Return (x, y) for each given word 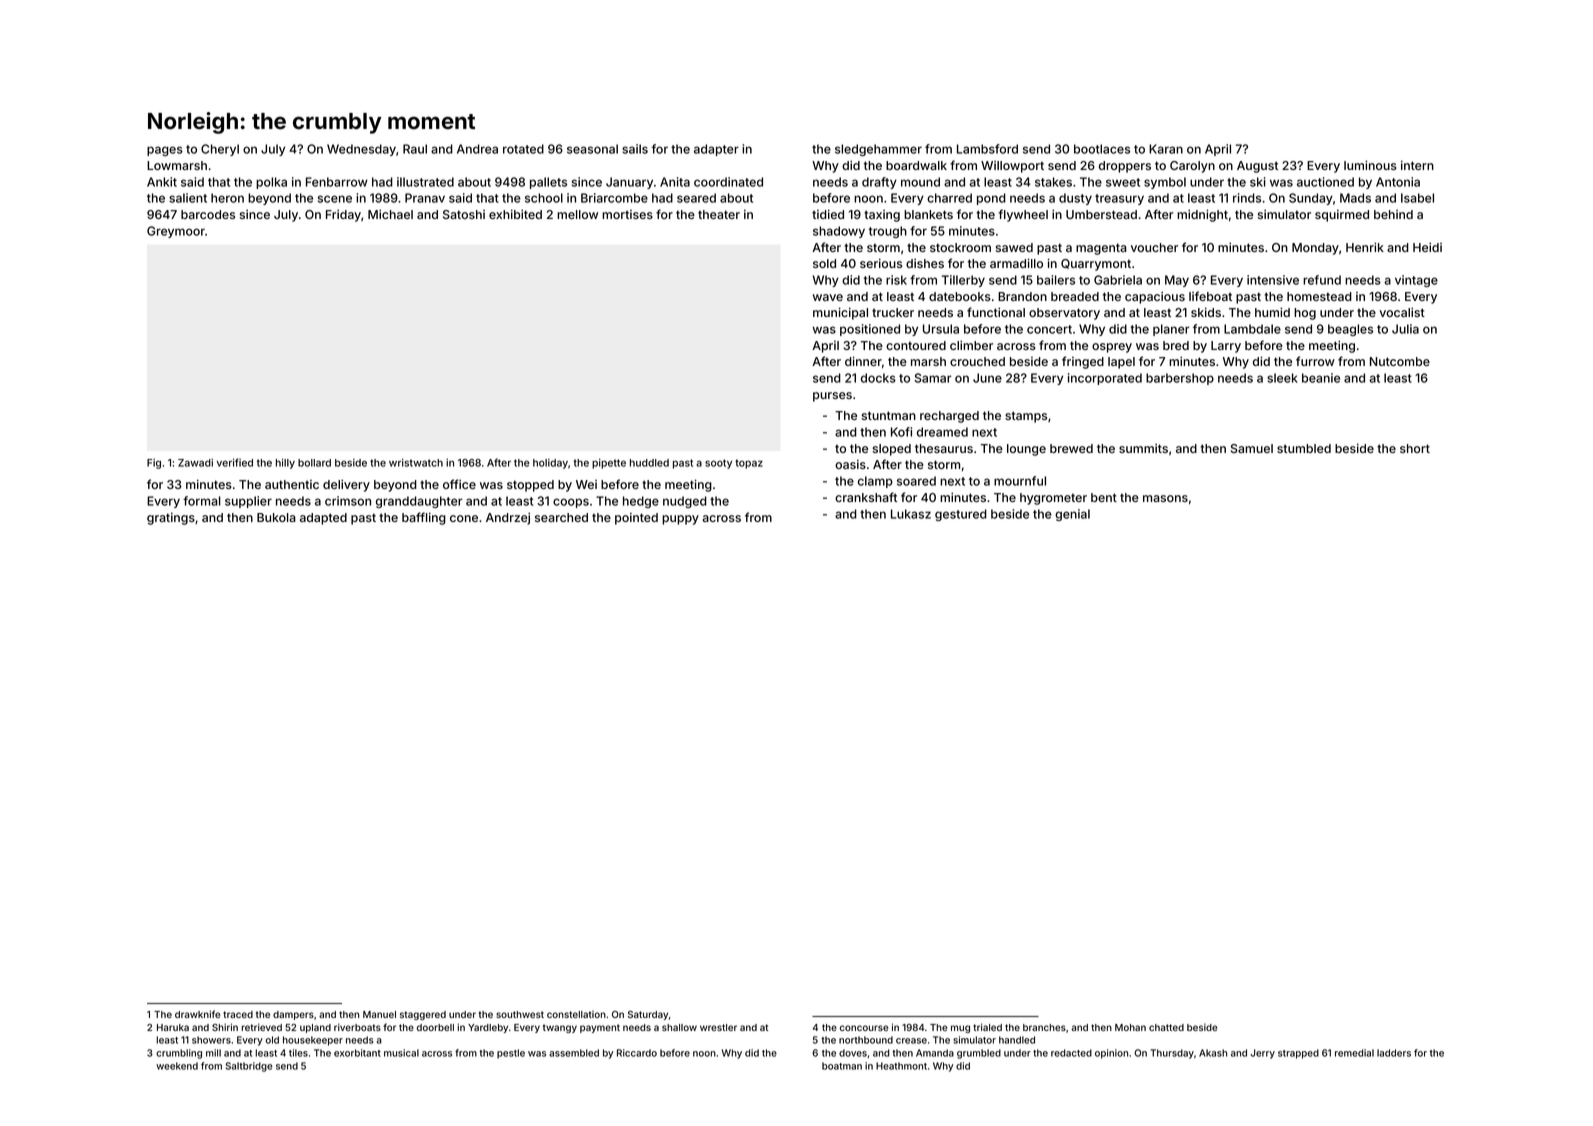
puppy (680, 520)
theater (719, 214)
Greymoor (176, 232)
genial (1072, 515)
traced (238, 1014)
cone (464, 518)
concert (1049, 329)
